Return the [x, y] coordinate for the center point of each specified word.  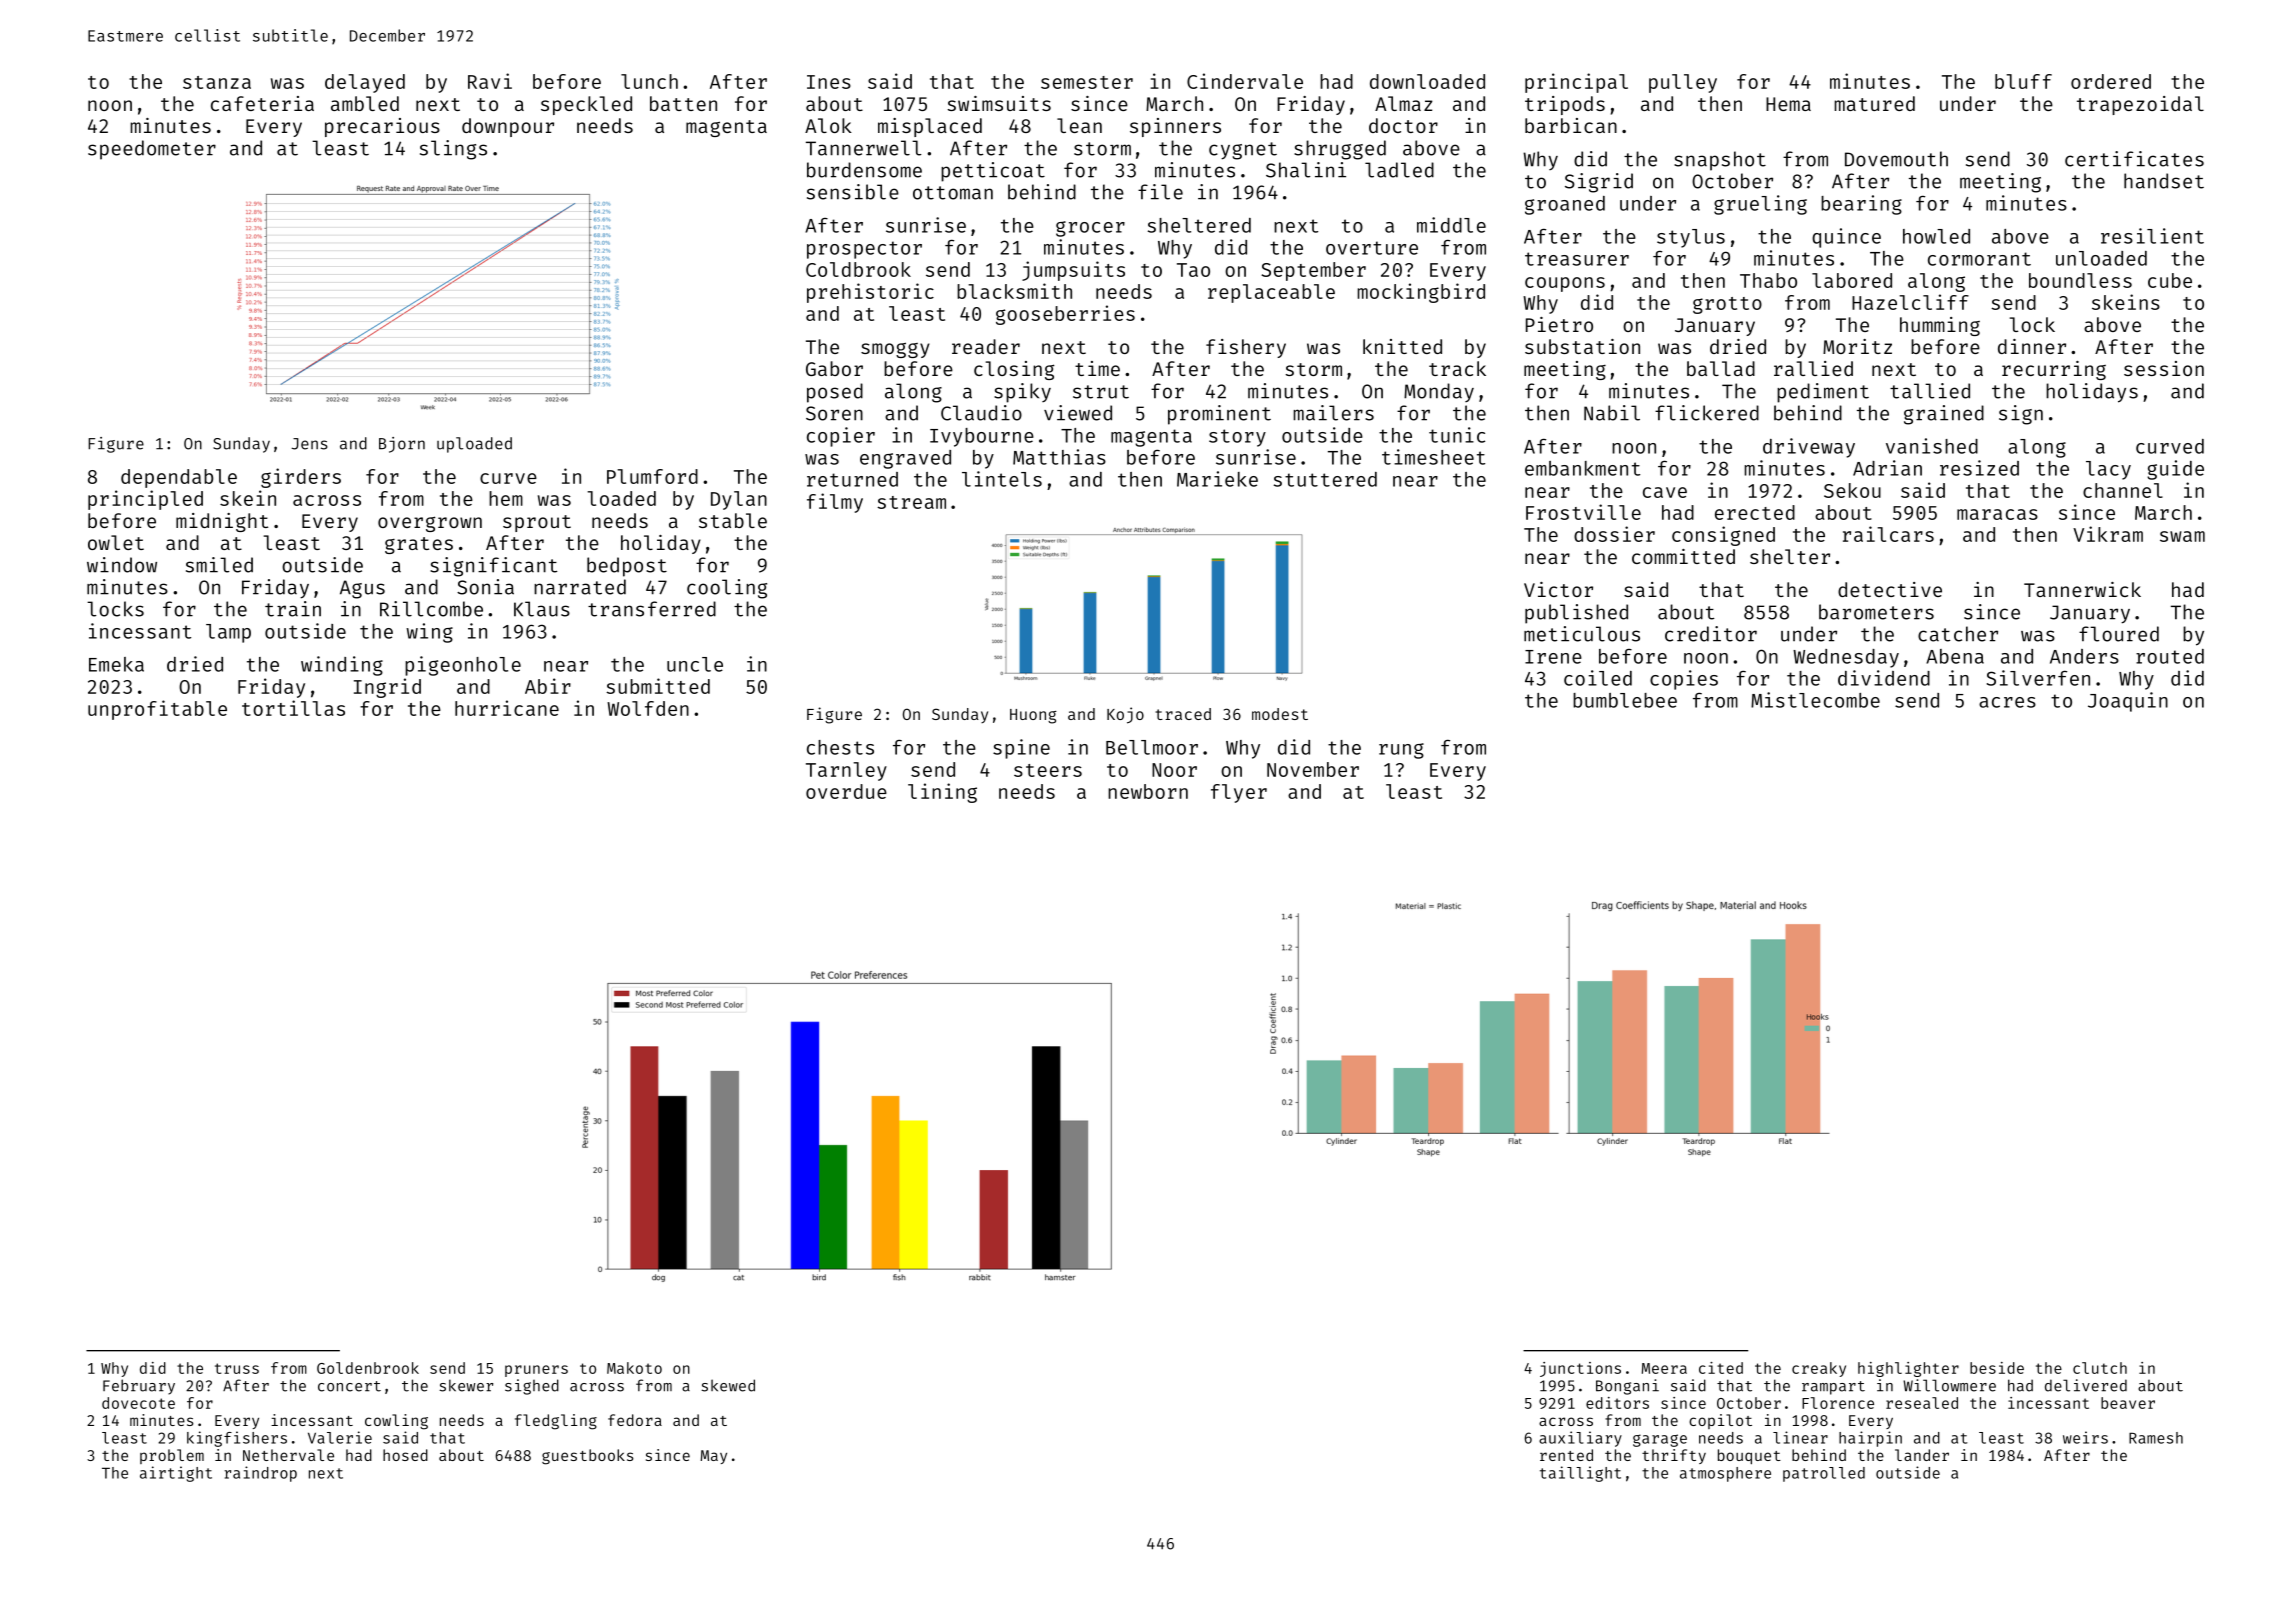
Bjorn [402, 445]
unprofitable [157, 710]
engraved [905, 459]
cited [1721, 1368]
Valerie [340, 1437]
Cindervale [1245, 81]
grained [1944, 415]
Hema [1788, 104]
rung [1401, 751]
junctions [1580, 1369]
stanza [217, 82]
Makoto [634, 1368]
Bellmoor [1152, 747]
